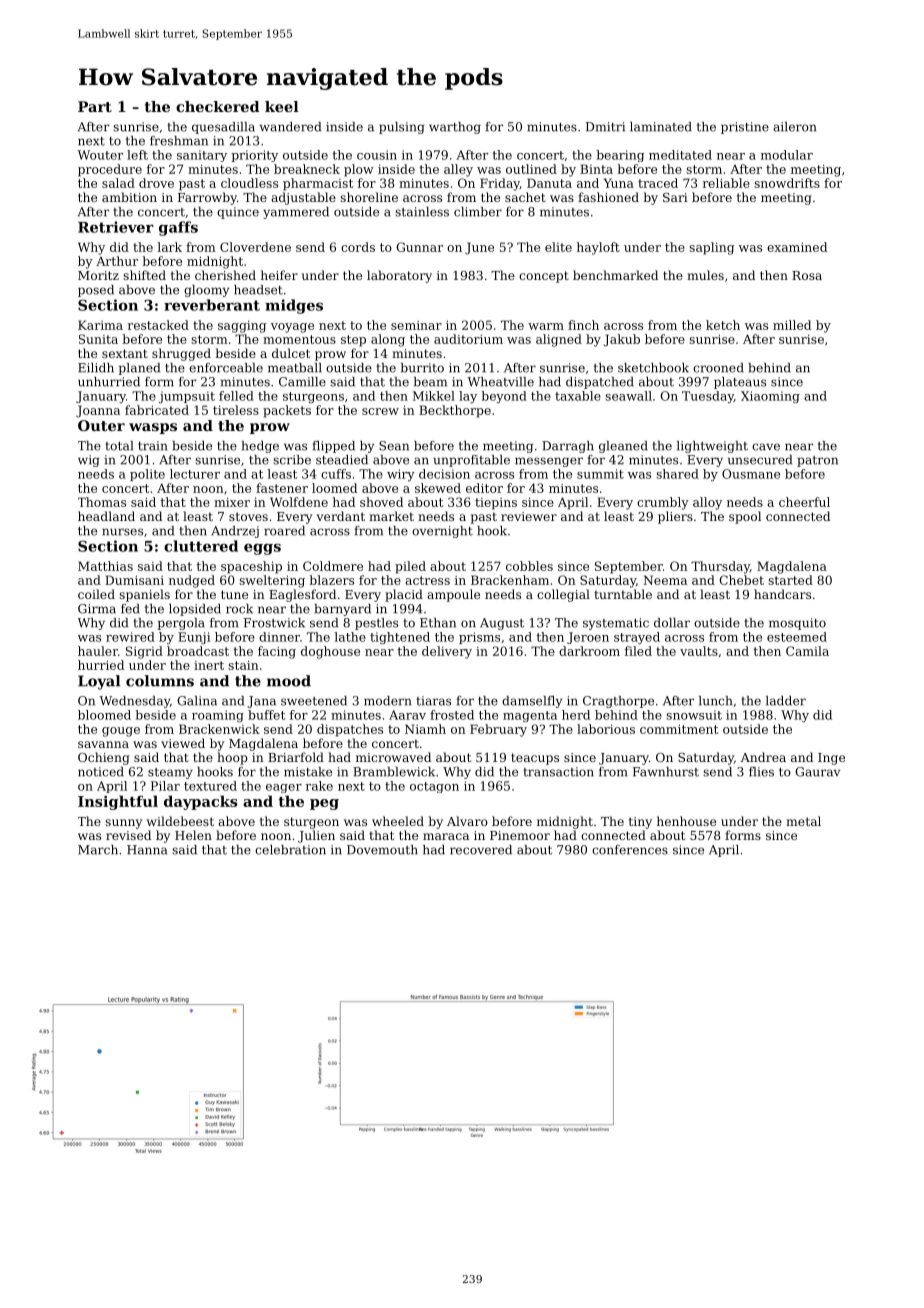 The height and width of the screenshot is (1308, 924). Describe the element at coordinates (95, 106) in the screenshot. I see `Part` at that location.
